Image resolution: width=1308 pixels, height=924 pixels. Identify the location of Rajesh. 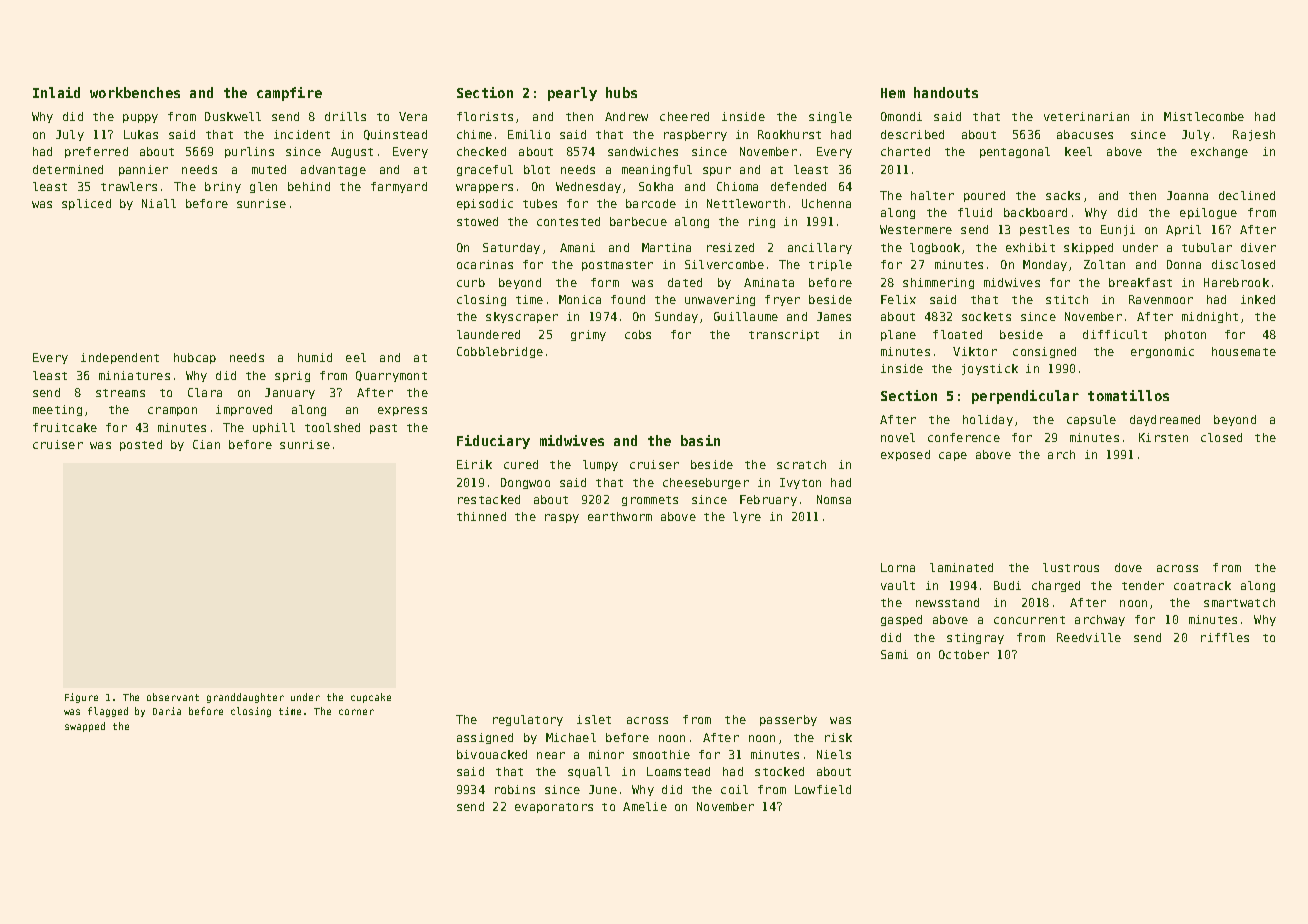
(1254, 135).
